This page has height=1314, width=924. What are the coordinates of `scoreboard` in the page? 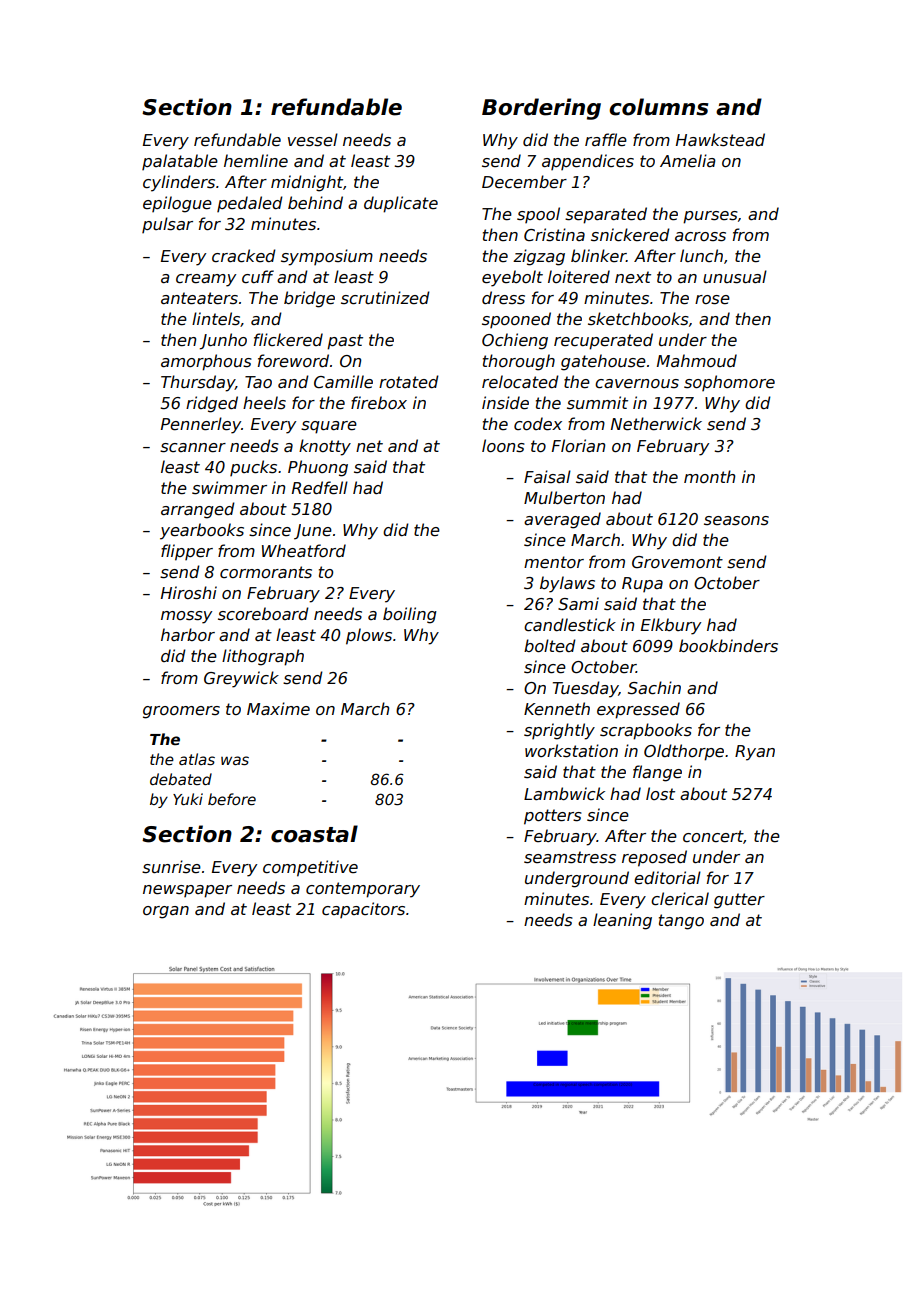 It's located at (263, 614).
